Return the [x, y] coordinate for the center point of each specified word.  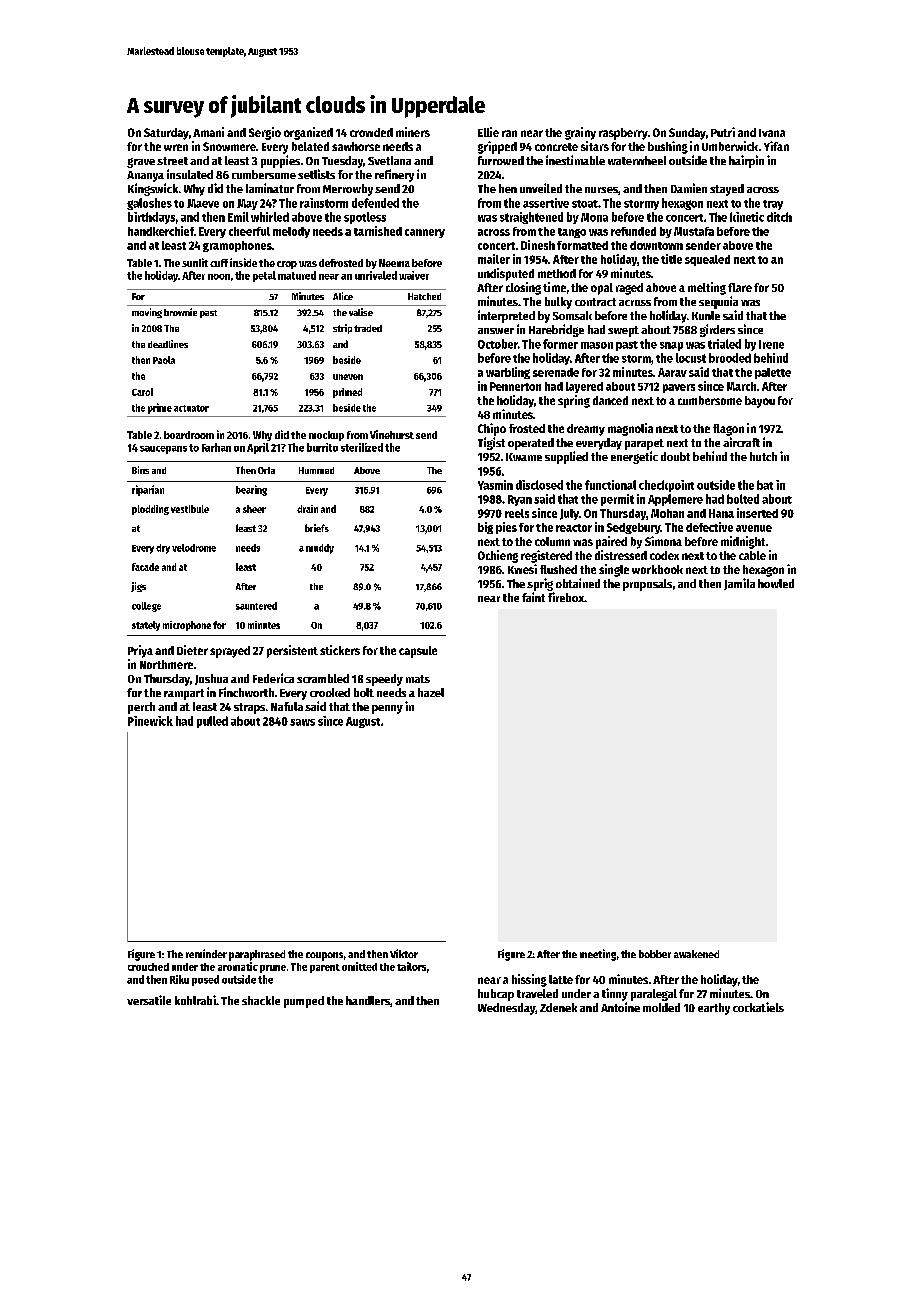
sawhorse [356, 146]
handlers [368, 1000]
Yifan [776, 146]
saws [302, 722]
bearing [251, 490]
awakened [696, 954]
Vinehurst [392, 434]
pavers [679, 388]
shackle [261, 1000]
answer [496, 331]
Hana [721, 513]
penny [387, 709]
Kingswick [153, 189]
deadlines [168, 344]
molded [661, 1007]
